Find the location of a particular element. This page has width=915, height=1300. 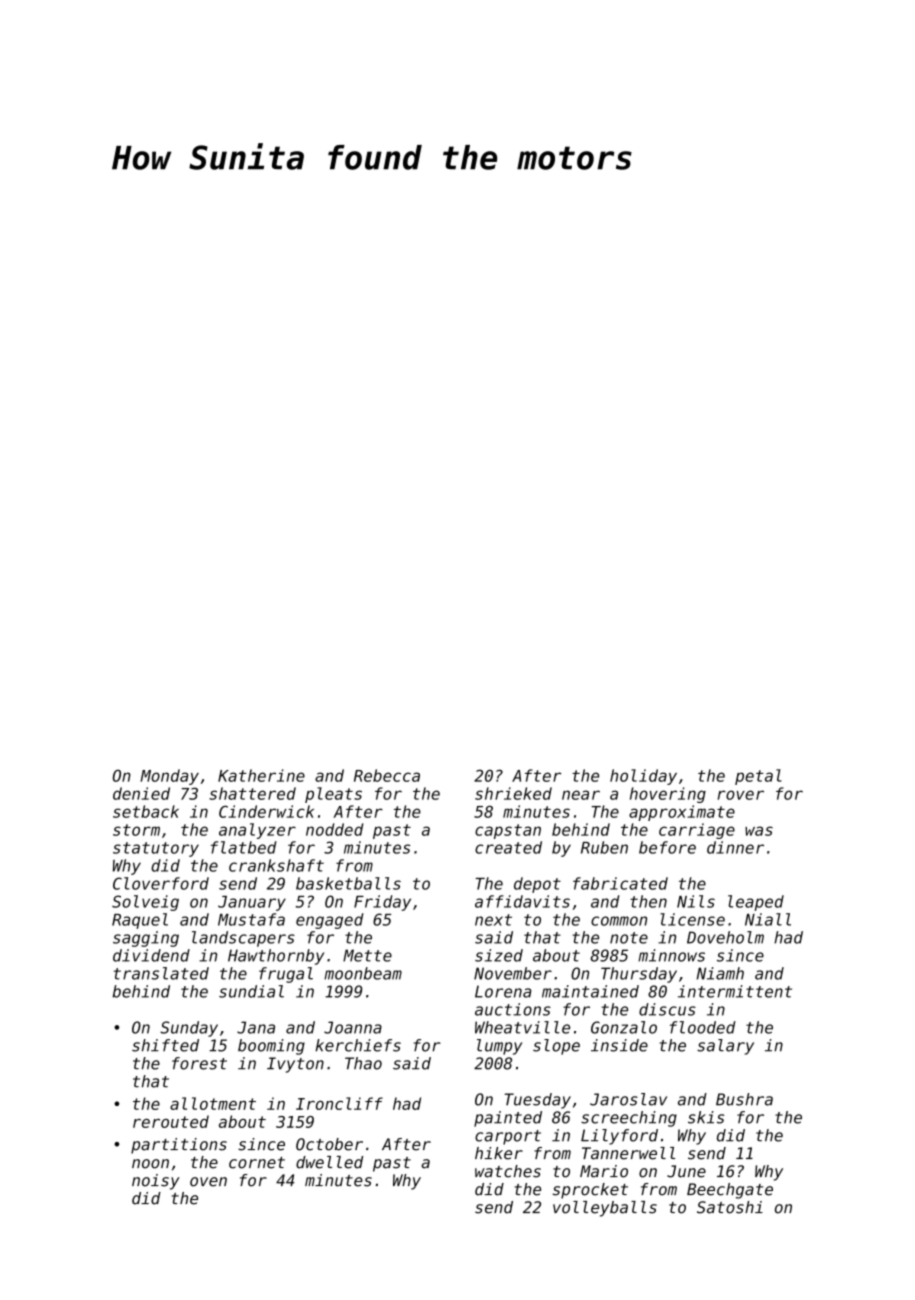

Cloverford is located at coordinates (161, 883).
